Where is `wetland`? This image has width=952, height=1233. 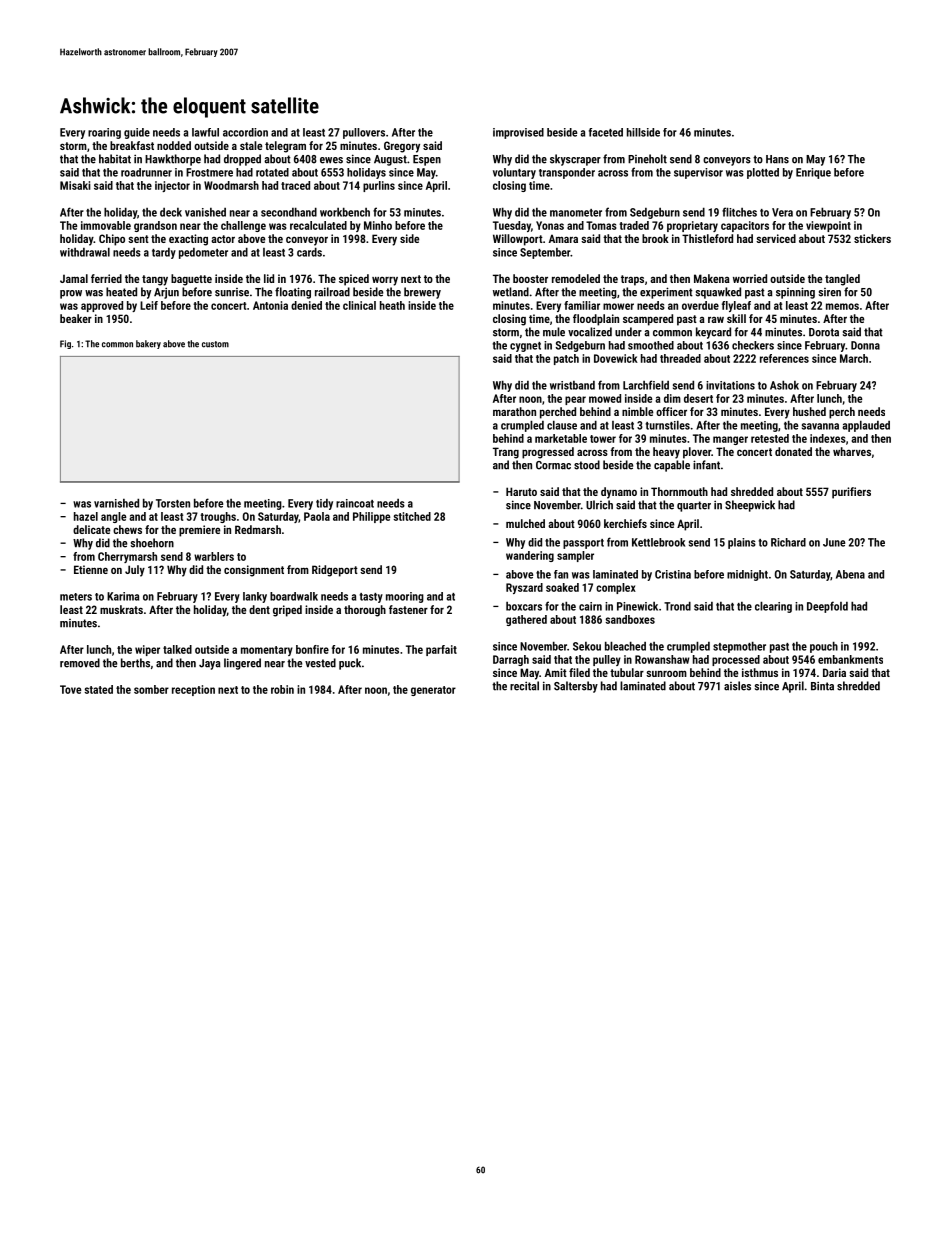 wetland is located at coordinates (511, 292).
